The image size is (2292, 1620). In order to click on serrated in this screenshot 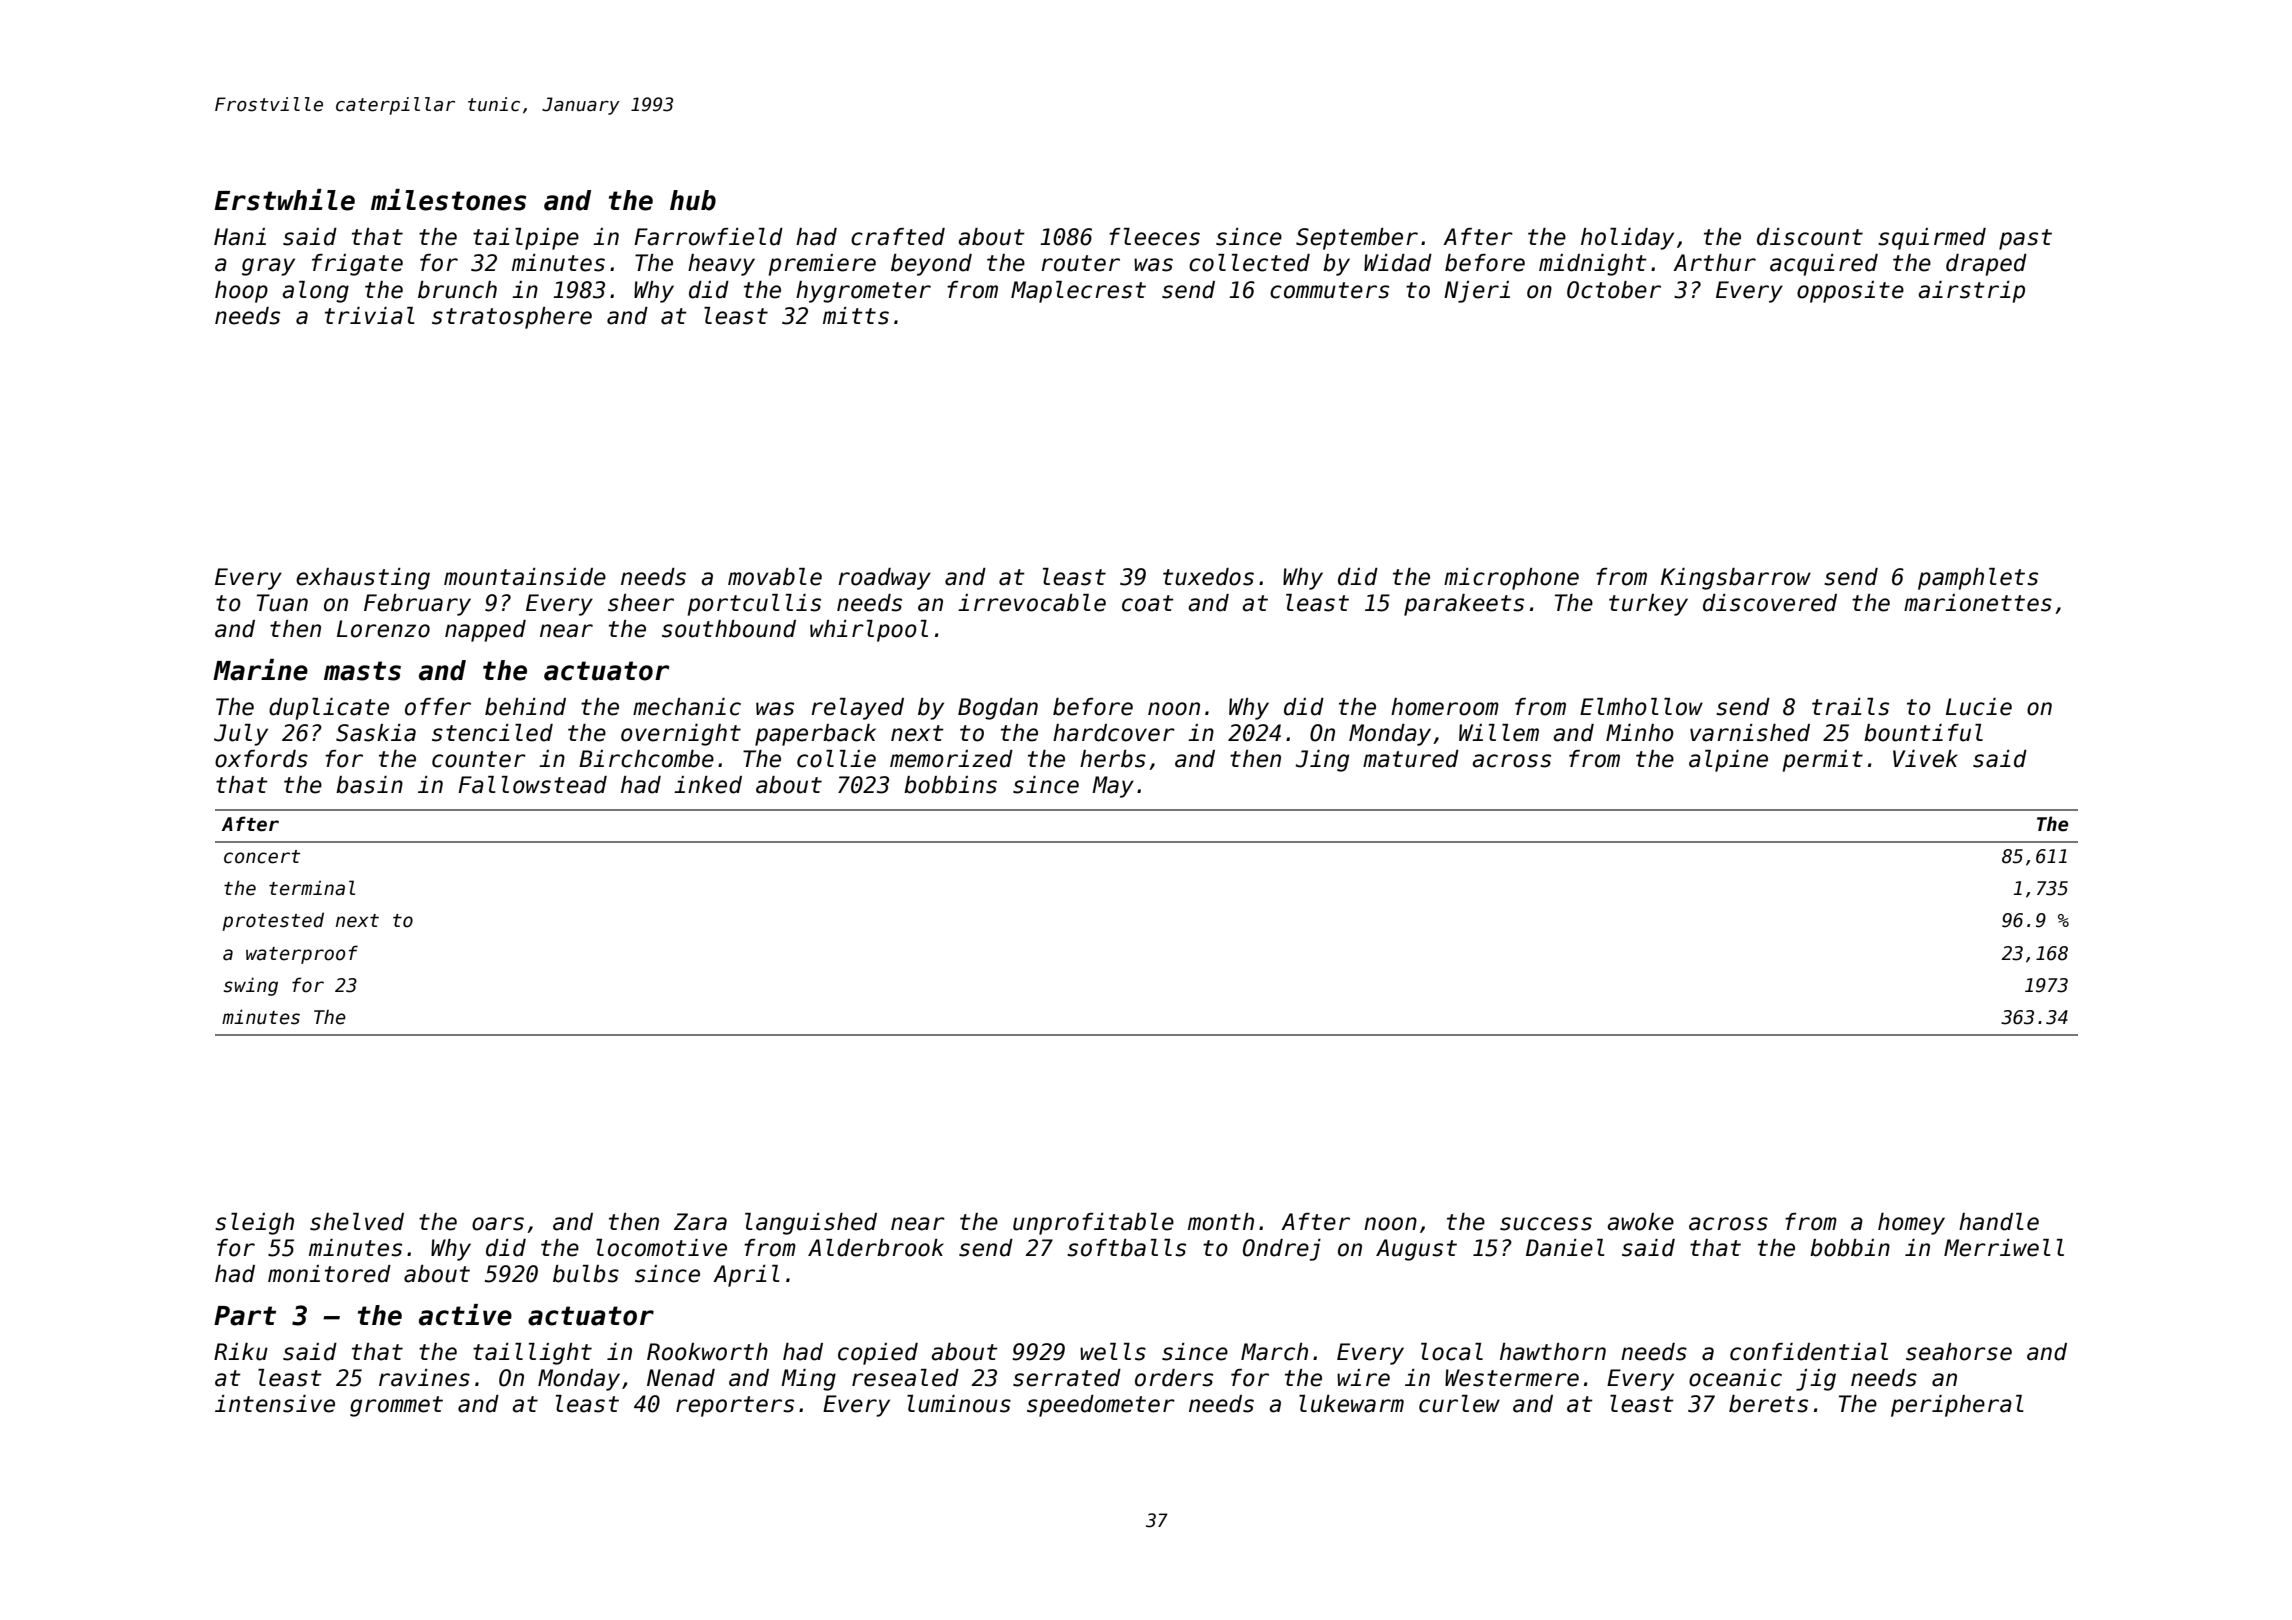, I will do `click(1067, 1378)`.
